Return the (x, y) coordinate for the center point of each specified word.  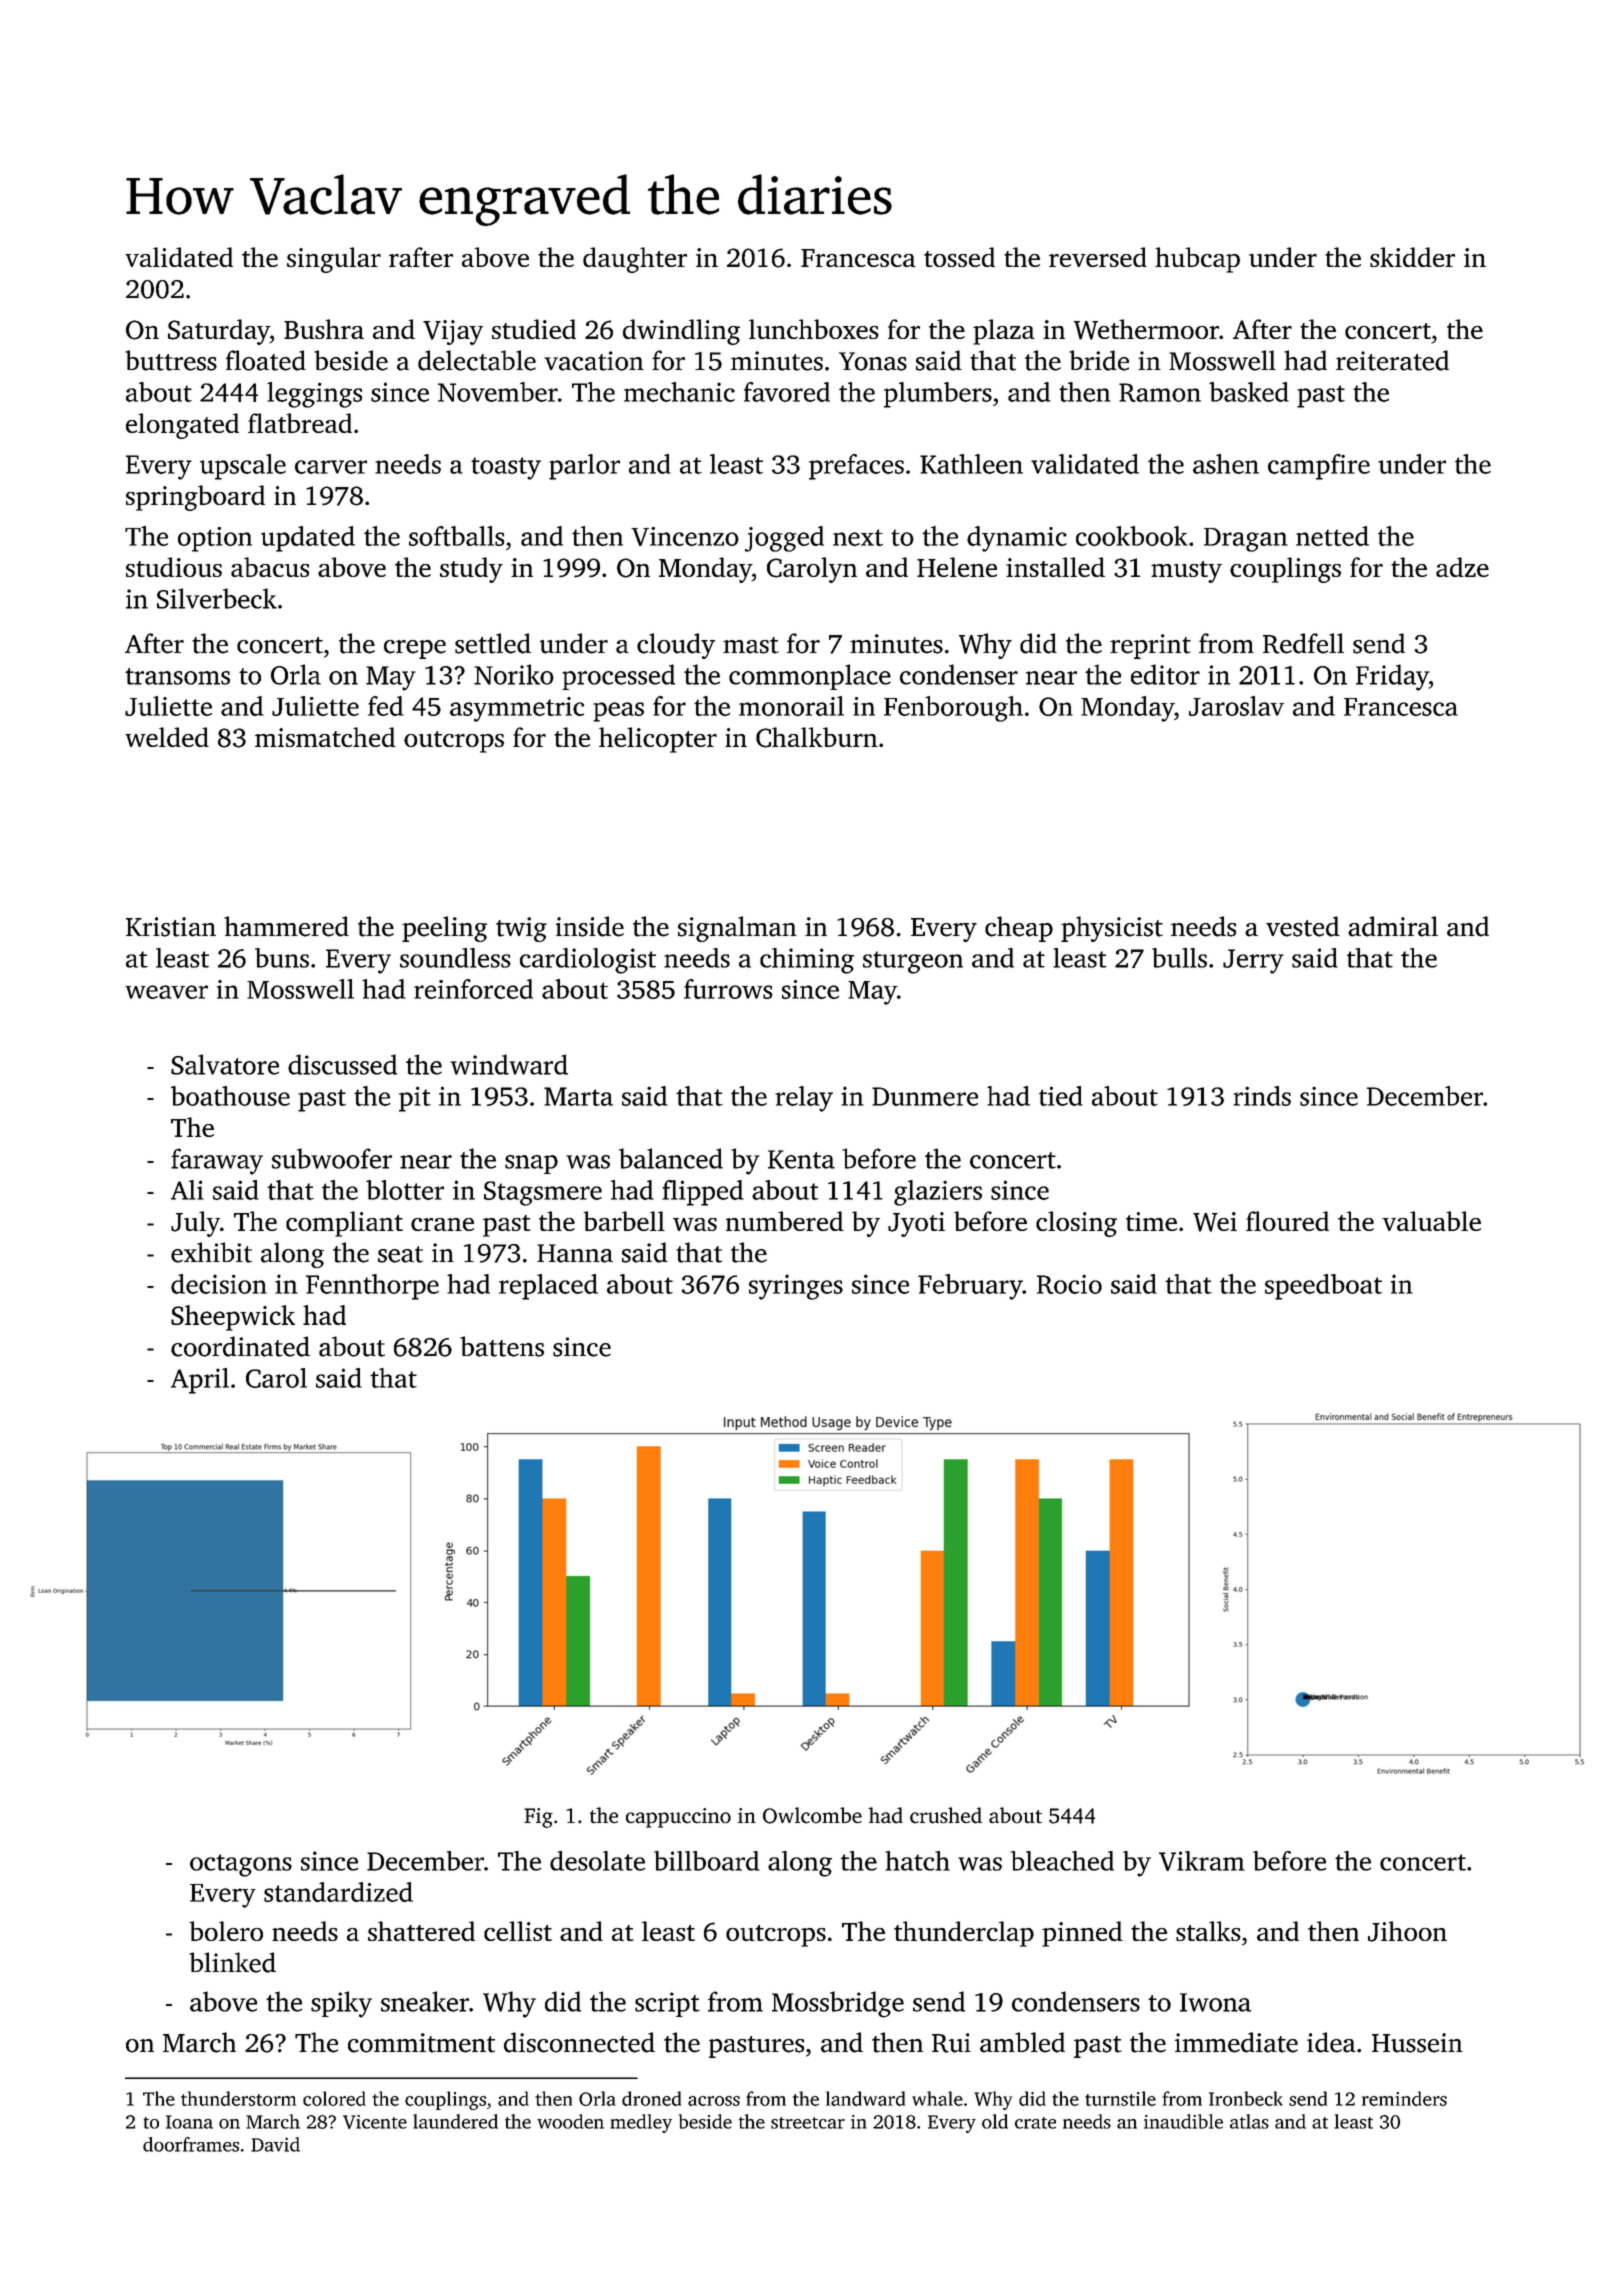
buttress (171, 360)
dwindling (681, 332)
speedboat (1323, 1287)
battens (502, 1346)
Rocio (1069, 1284)
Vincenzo (685, 536)
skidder (1412, 257)
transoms (177, 676)
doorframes (191, 2144)
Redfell (1303, 643)
